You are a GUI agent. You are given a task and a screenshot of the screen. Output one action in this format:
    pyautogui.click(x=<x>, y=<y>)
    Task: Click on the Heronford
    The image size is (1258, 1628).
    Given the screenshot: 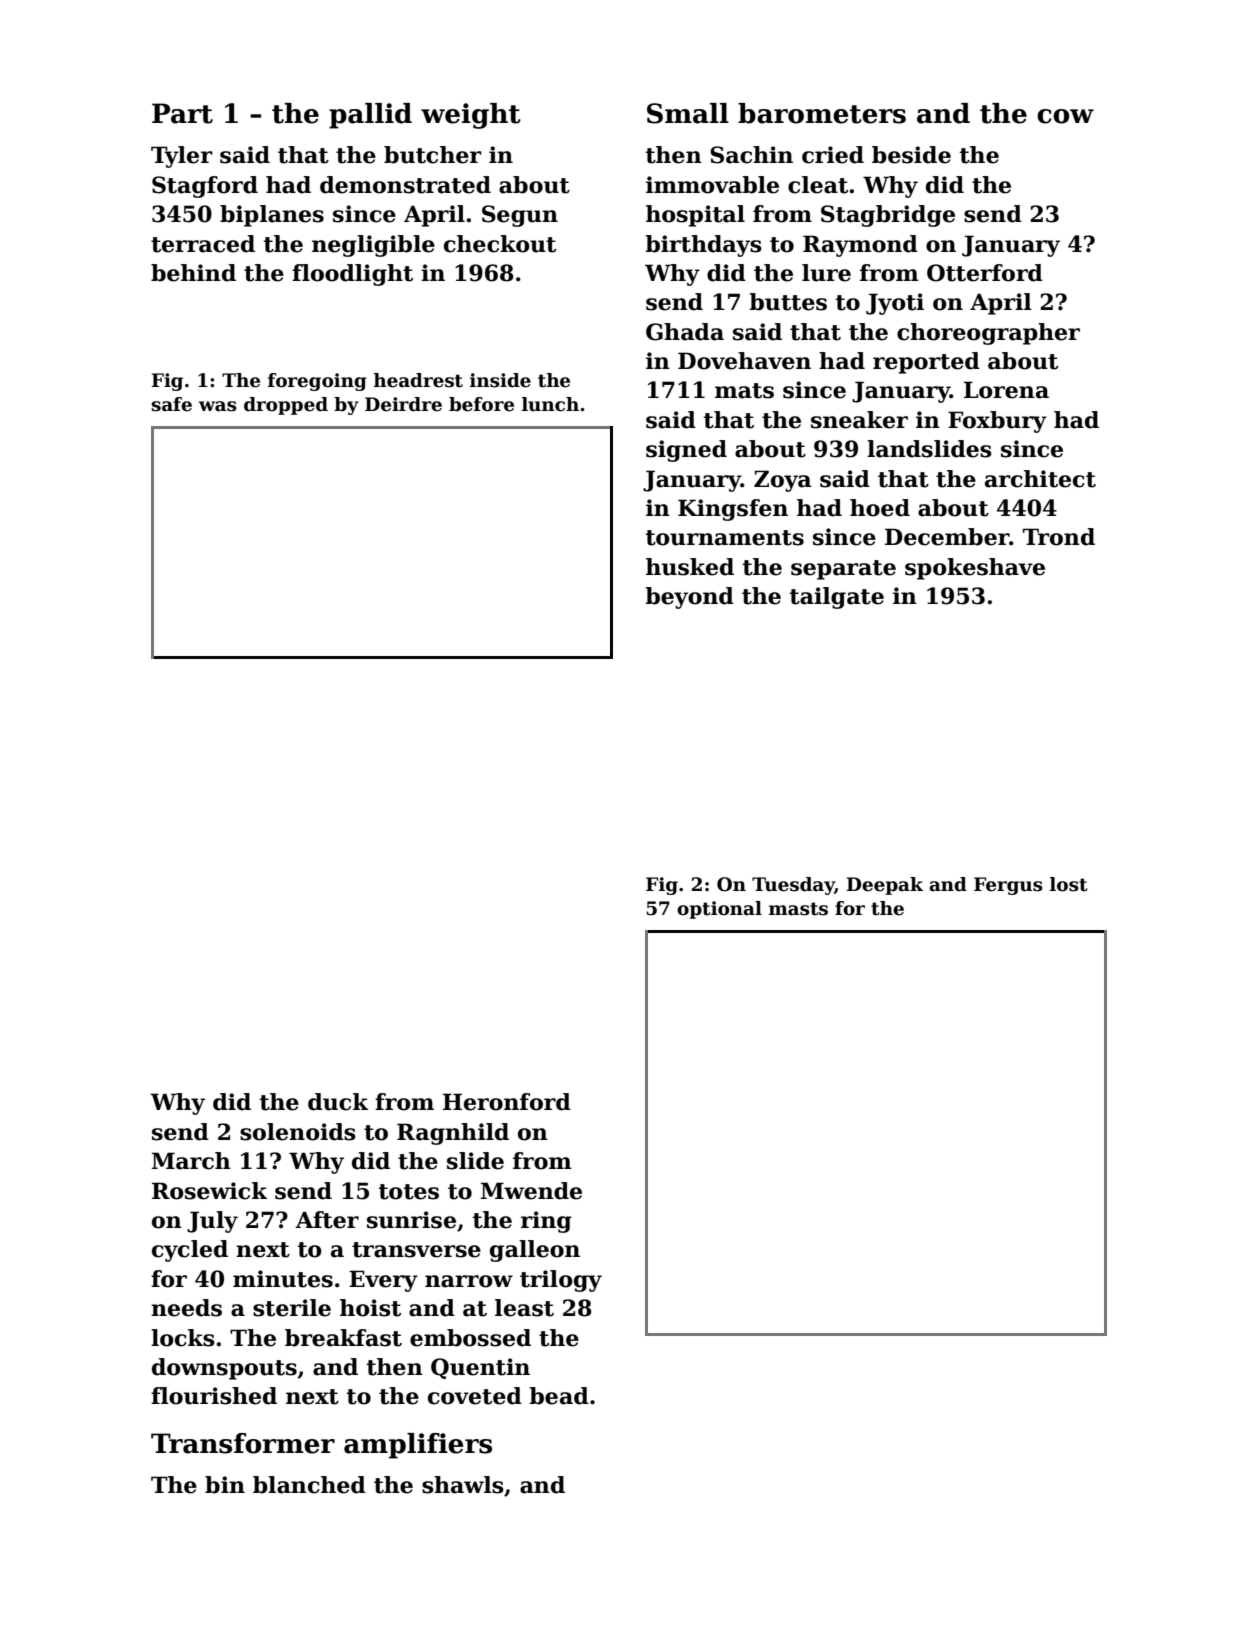 What is the action you would take?
    pyautogui.click(x=507, y=1102)
